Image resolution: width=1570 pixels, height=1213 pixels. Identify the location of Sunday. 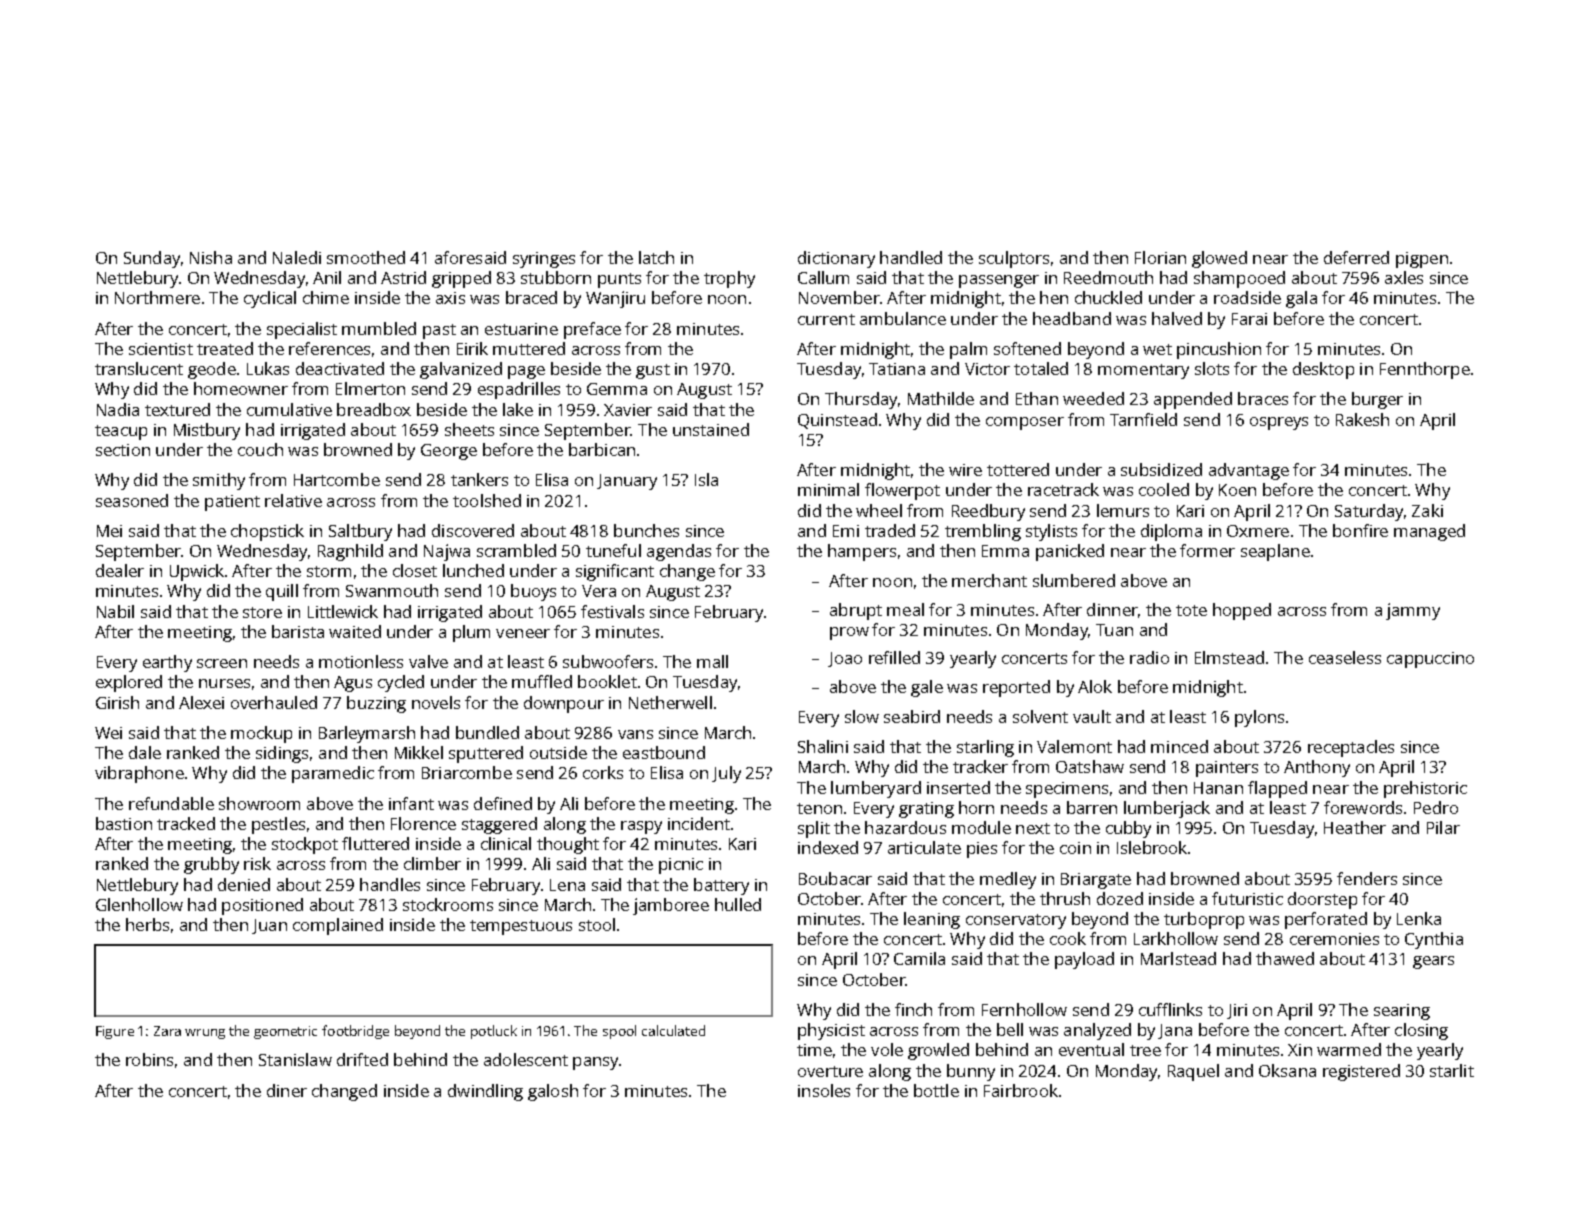
(152, 259).
